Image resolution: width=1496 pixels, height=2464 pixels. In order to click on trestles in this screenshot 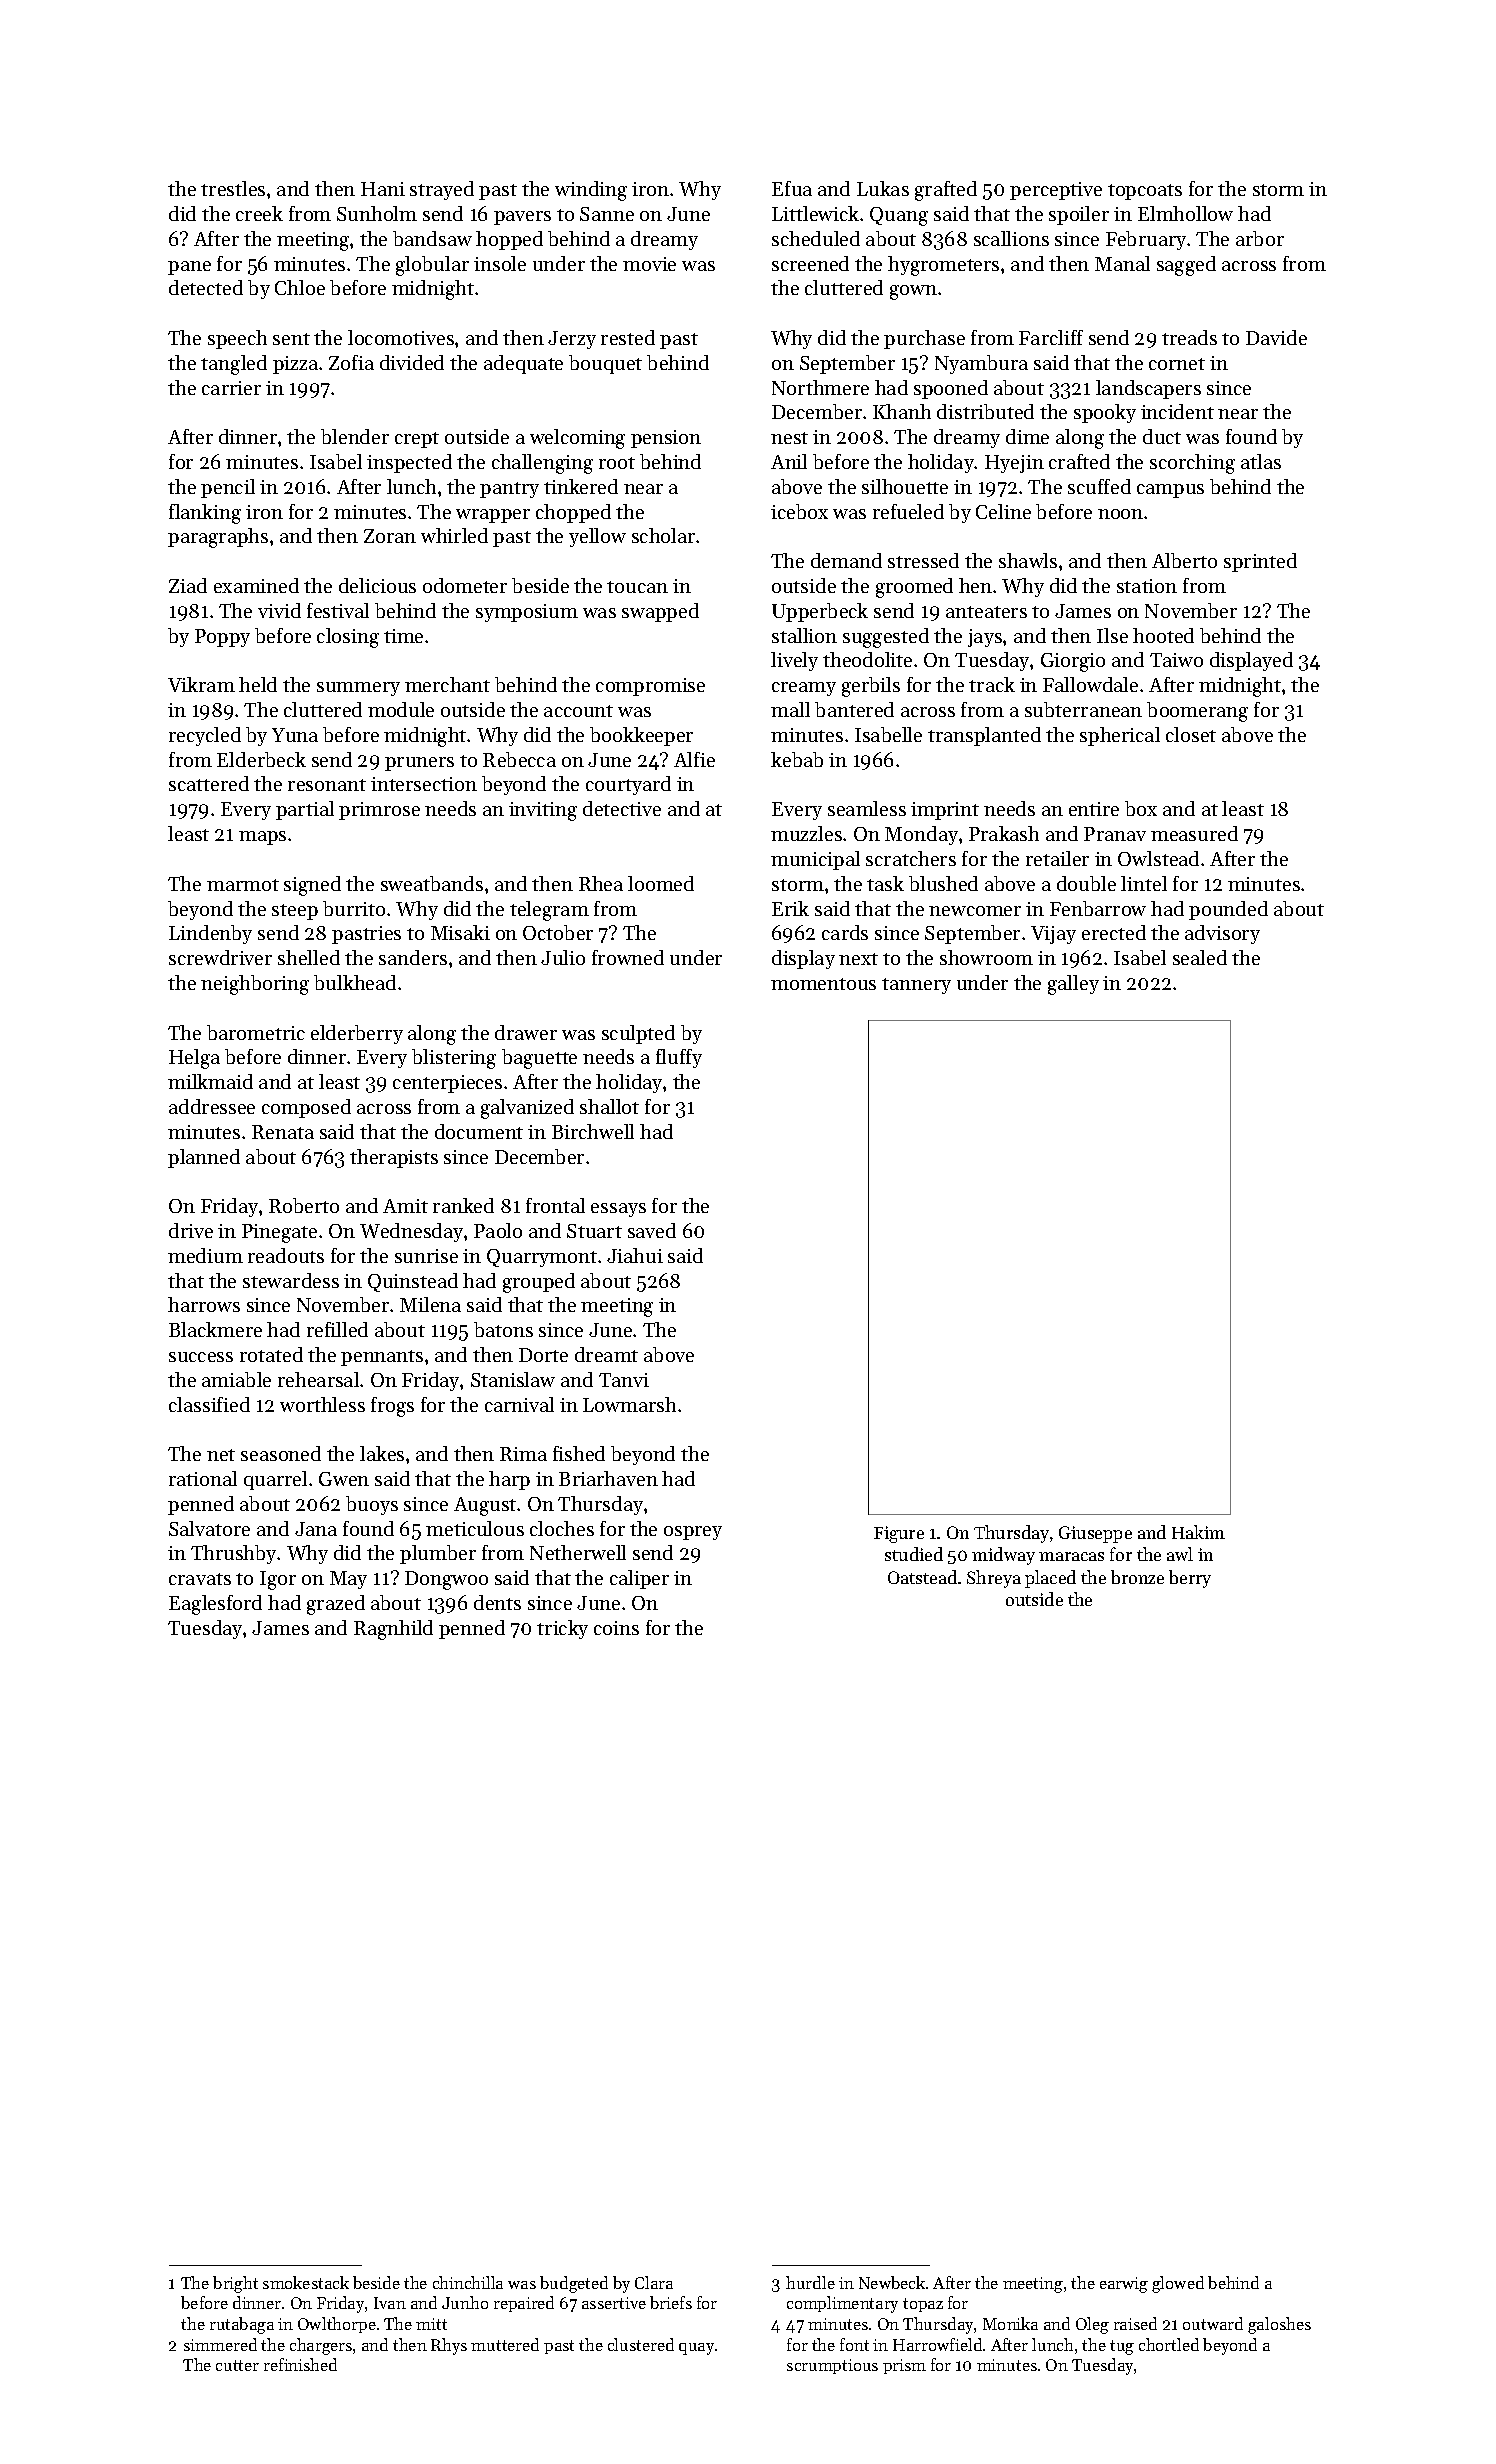, I will do `click(233, 188)`.
